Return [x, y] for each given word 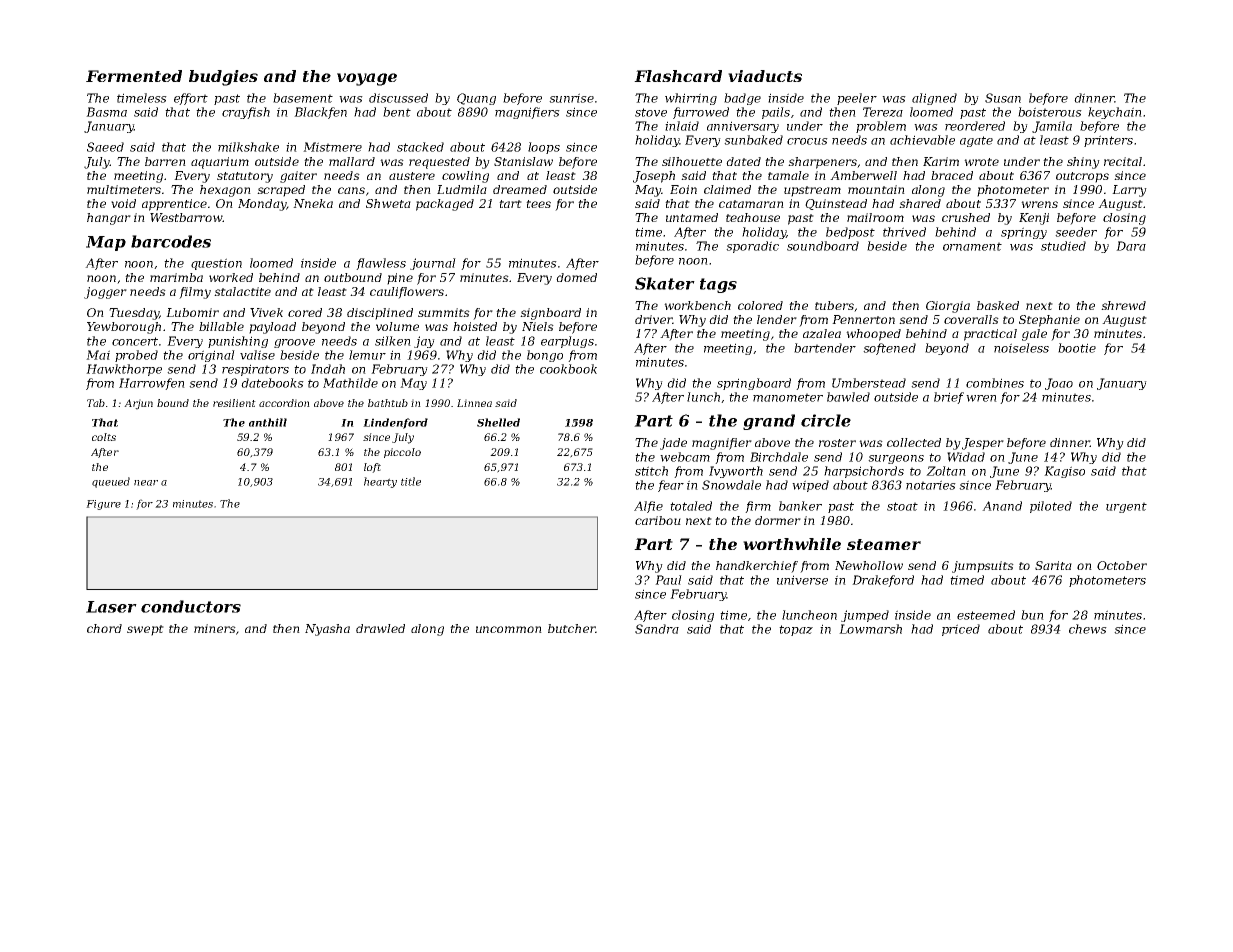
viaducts [765, 76]
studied [1063, 246]
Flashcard [678, 76]
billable [221, 326]
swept [145, 630]
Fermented [134, 76]
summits [444, 312]
